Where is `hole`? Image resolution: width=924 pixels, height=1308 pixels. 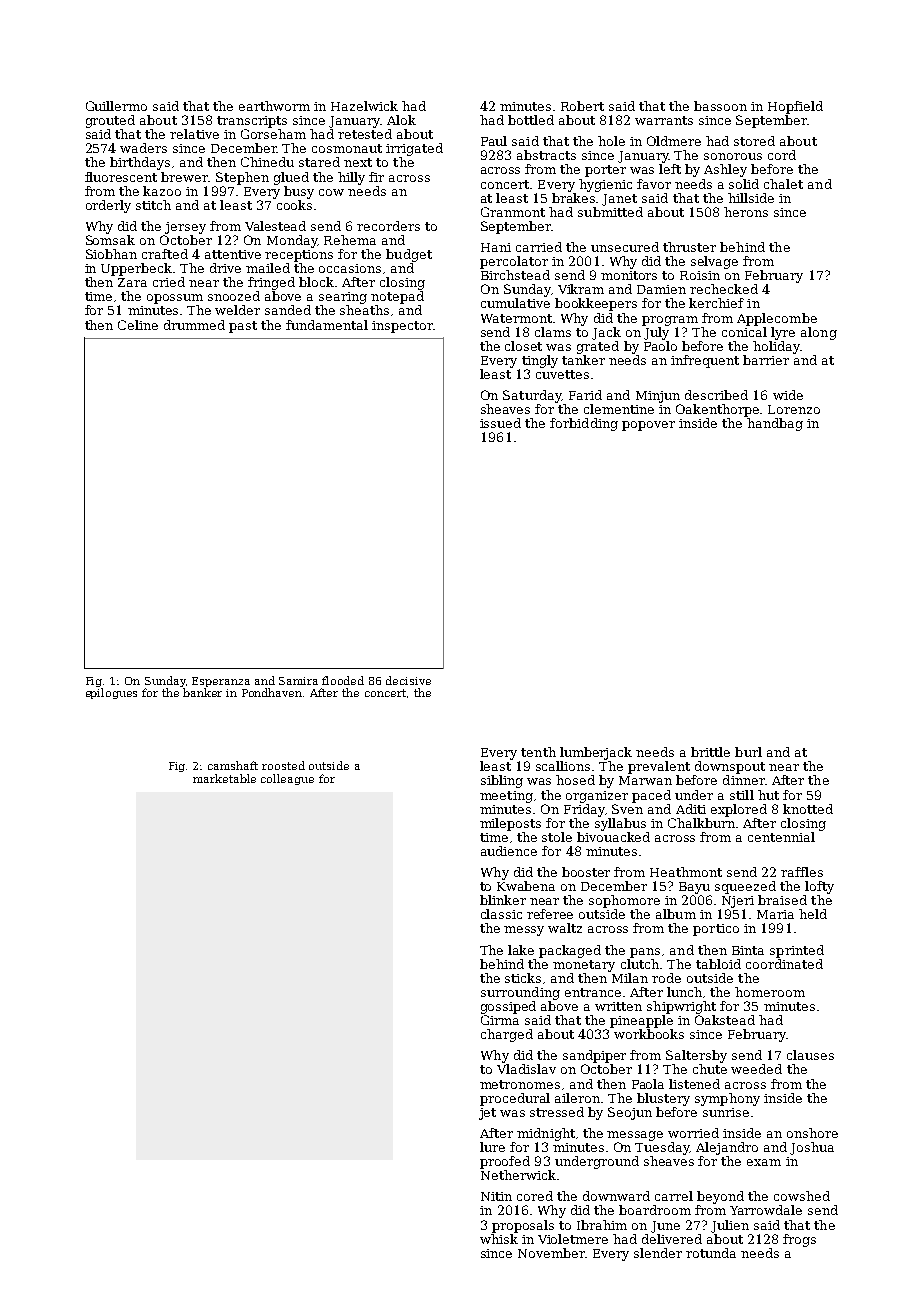
hole is located at coordinates (611, 141).
